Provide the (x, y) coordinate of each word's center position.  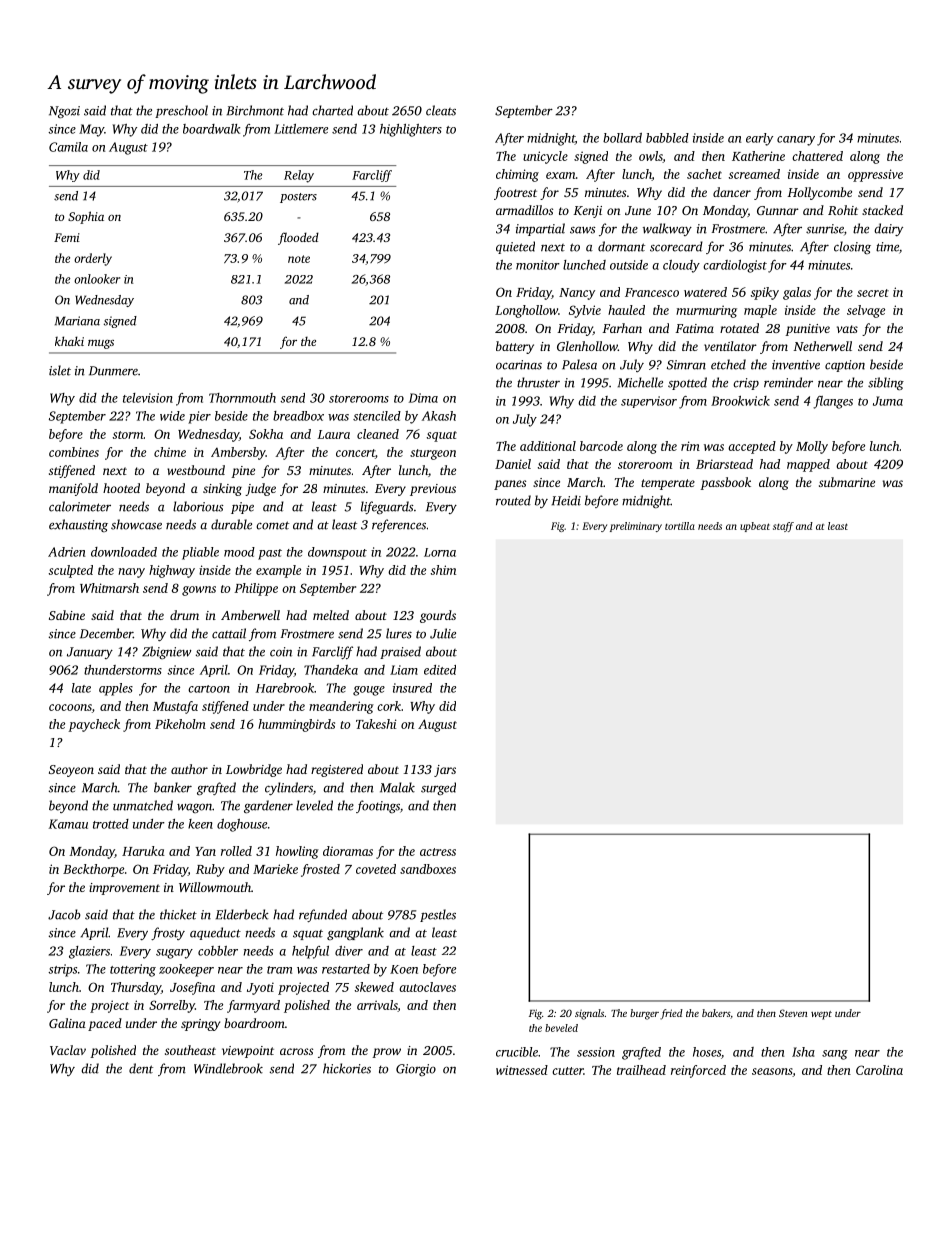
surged (438, 788)
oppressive (875, 175)
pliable (200, 553)
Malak (397, 787)
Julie (443, 633)
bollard (622, 138)
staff (783, 527)
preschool (181, 111)
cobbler (218, 951)
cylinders (289, 788)
